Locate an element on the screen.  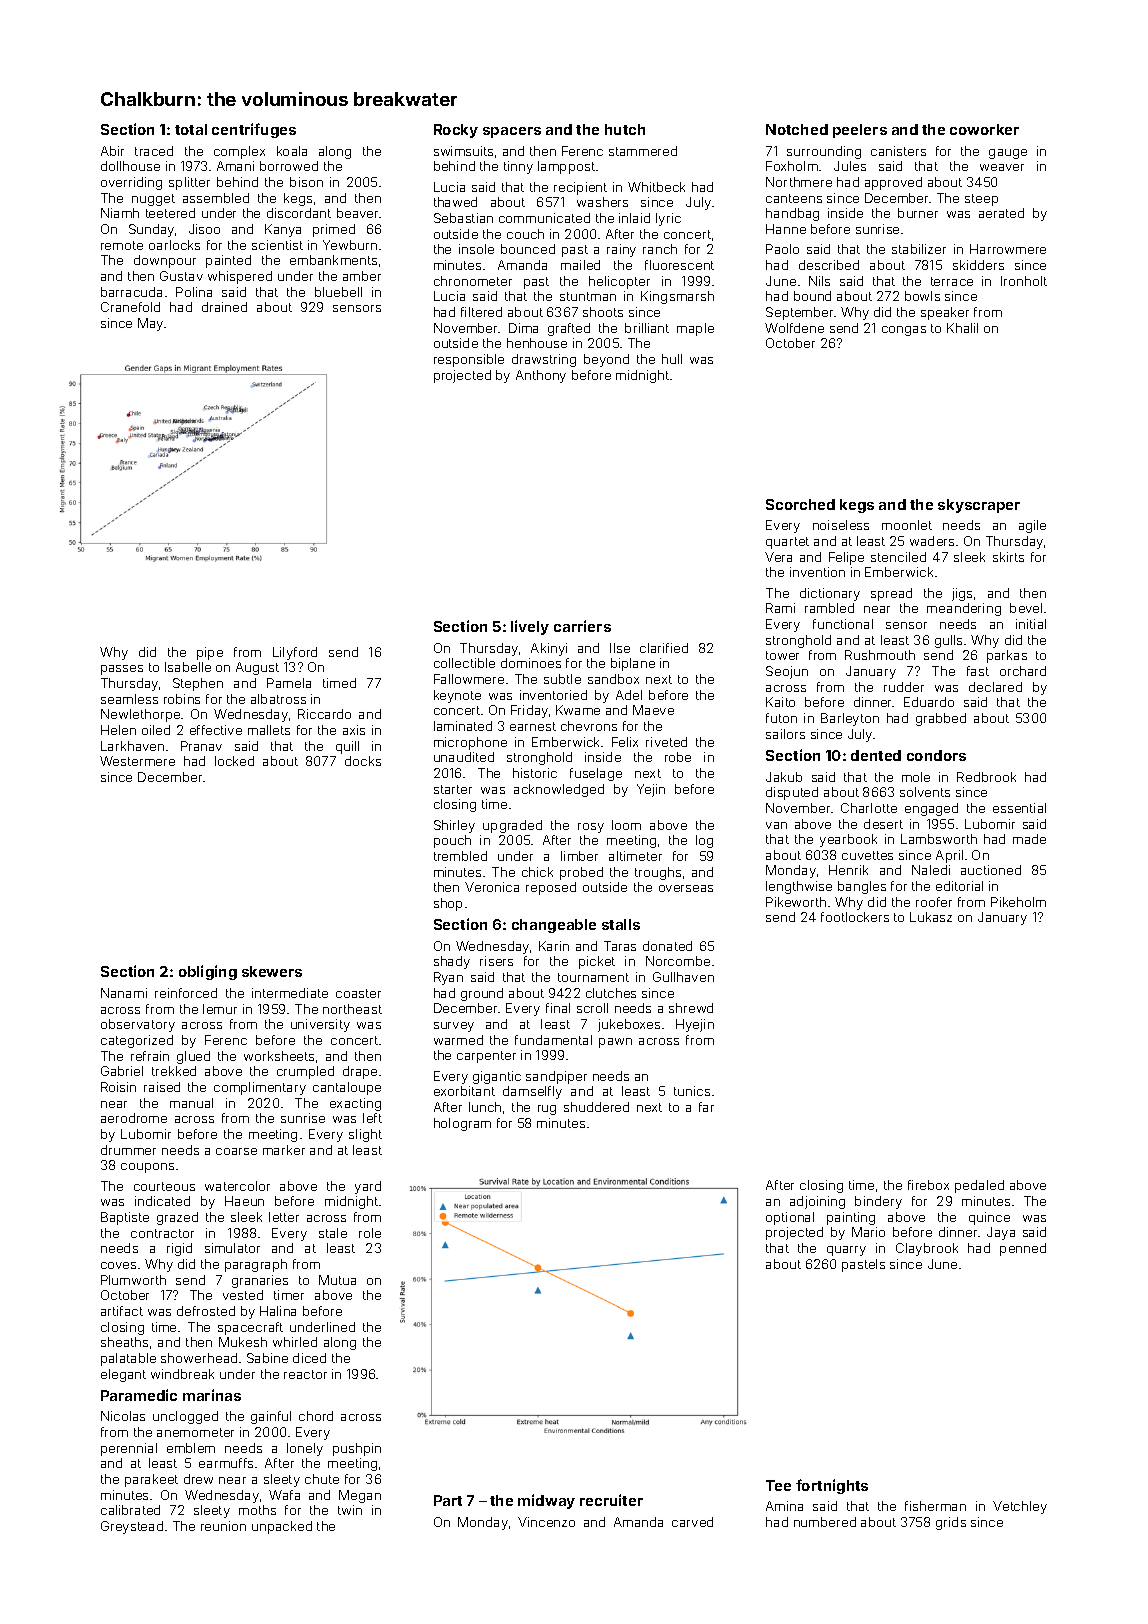
historic is located at coordinates (535, 773).
